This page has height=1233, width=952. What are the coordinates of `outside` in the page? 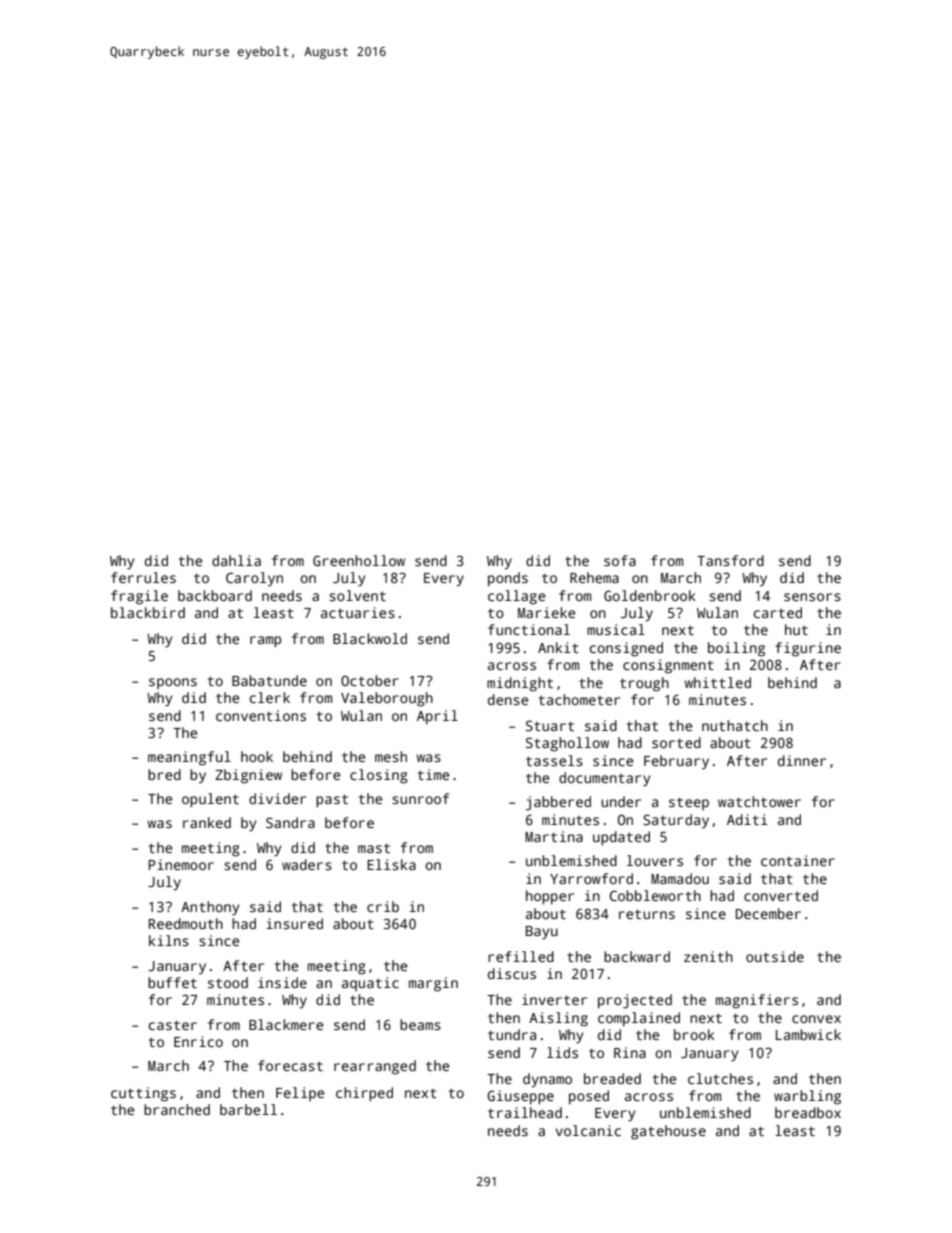 It's located at (775, 956).
